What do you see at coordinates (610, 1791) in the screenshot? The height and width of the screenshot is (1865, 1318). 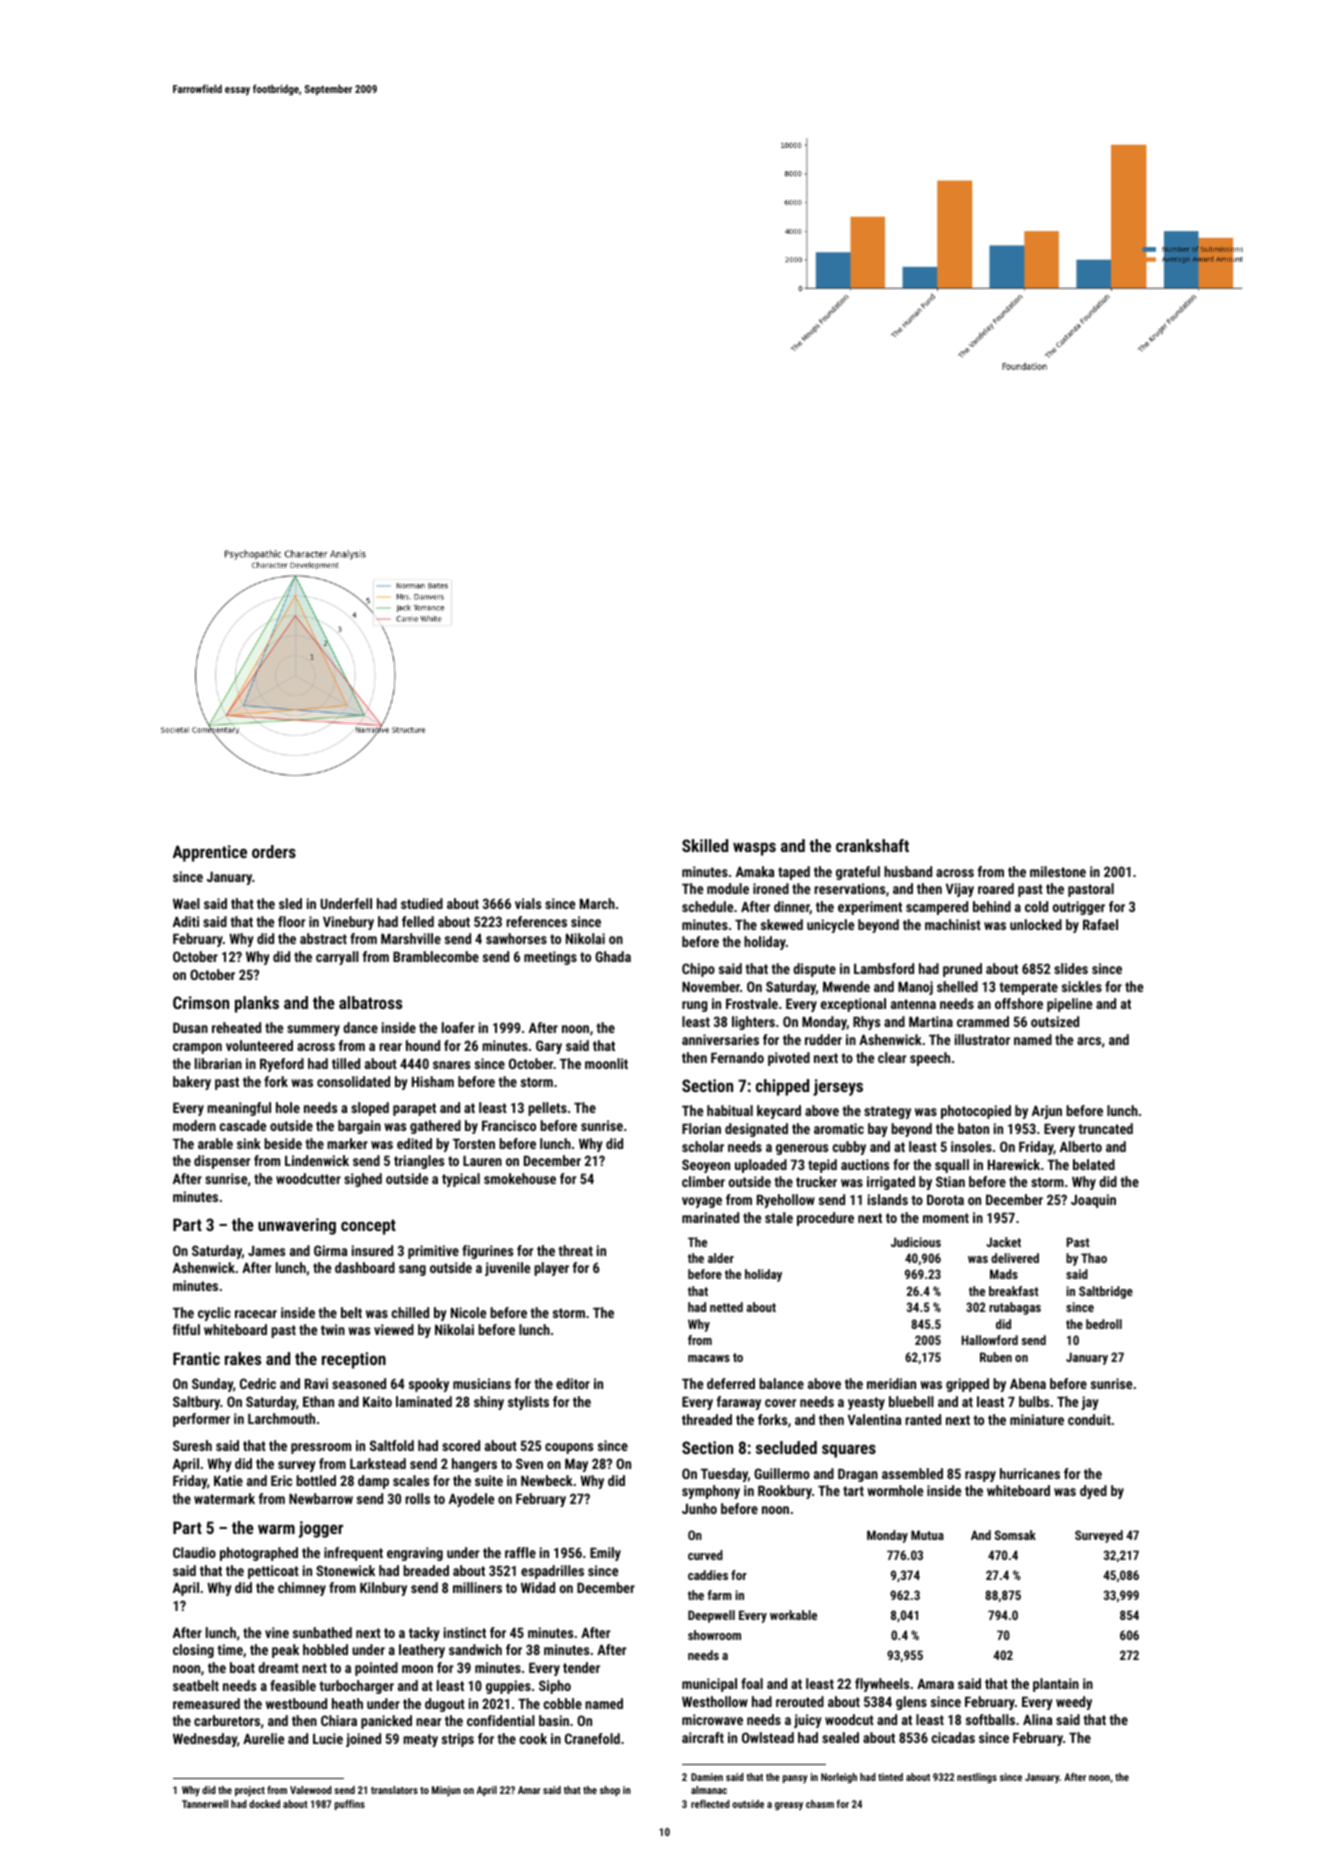 I see `shop` at bounding box center [610, 1791].
